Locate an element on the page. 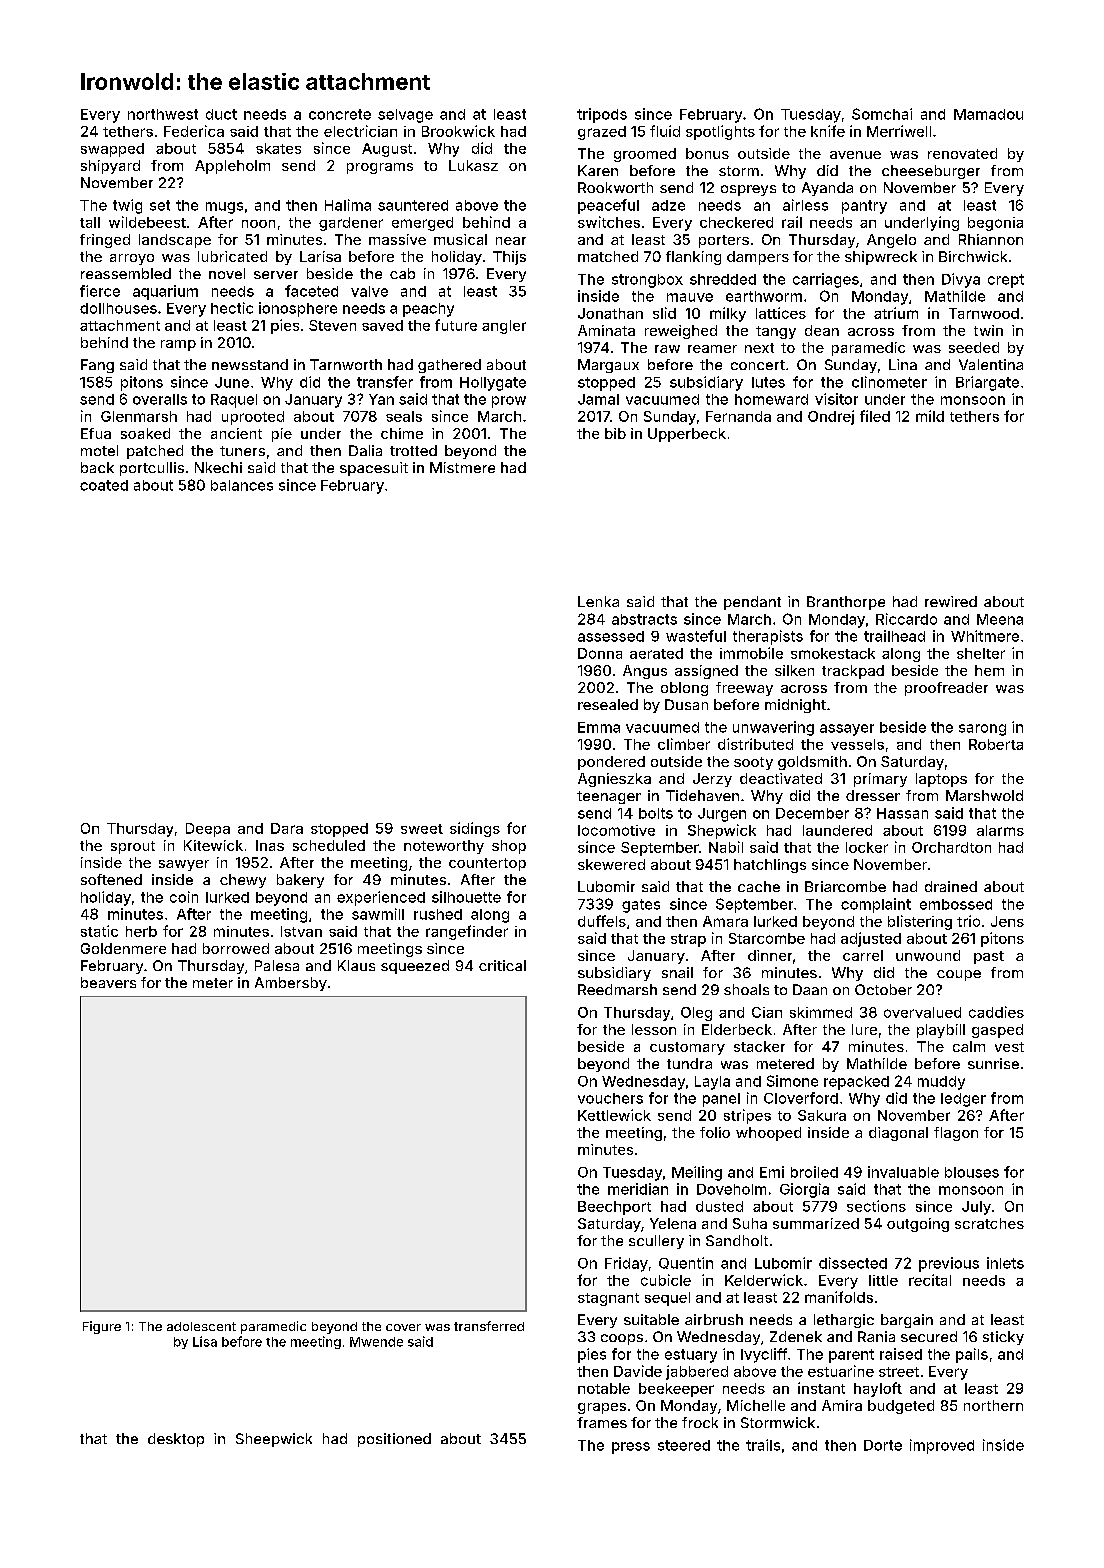  steered is located at coordinates (684, 1445).
